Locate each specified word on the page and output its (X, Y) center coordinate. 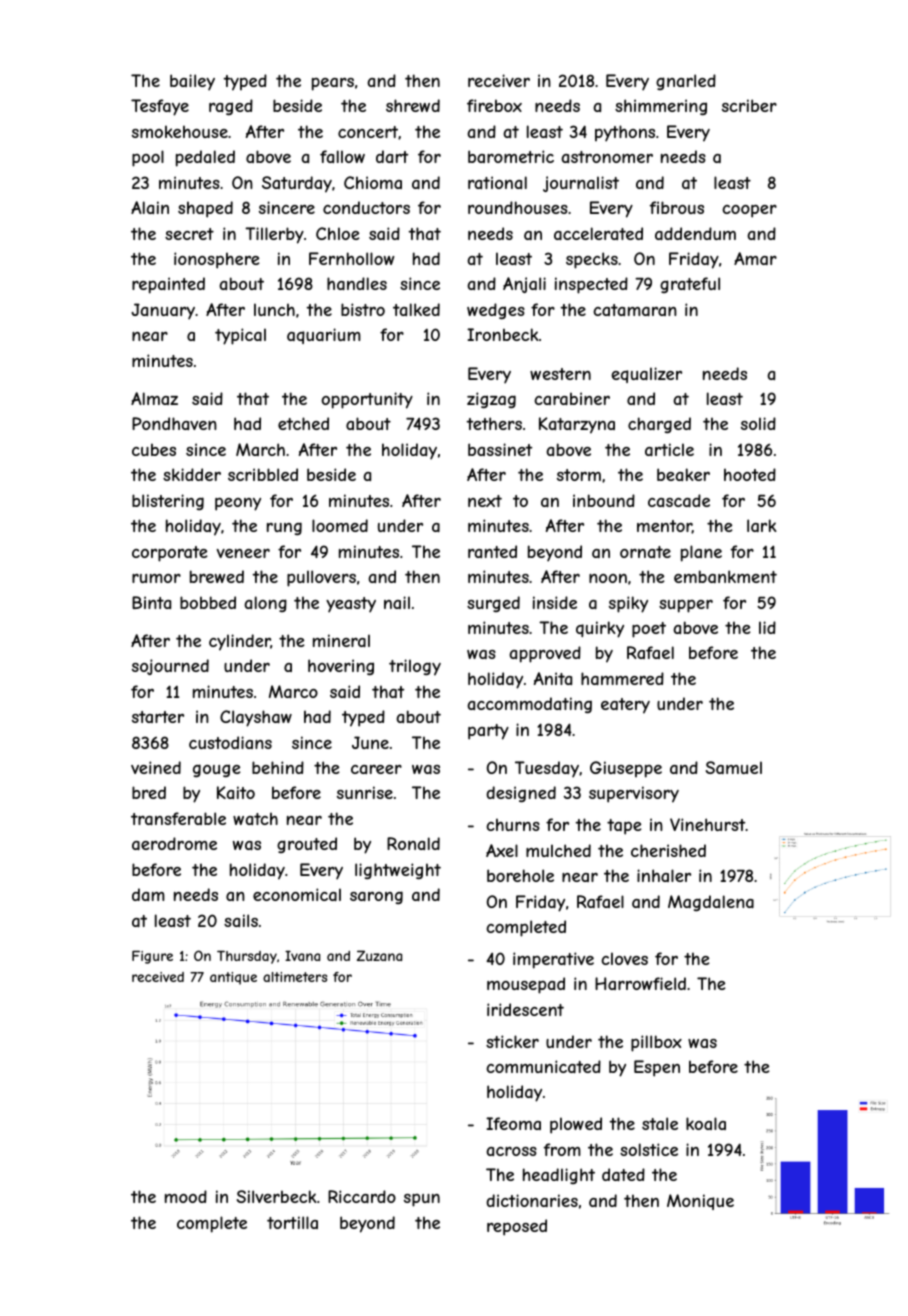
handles (357, 283)
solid (758, 423)
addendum (695, 233)
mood (186, 1196)
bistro (363, 309)
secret (189, 234)
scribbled (263, 474)
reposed (517, 1227)
